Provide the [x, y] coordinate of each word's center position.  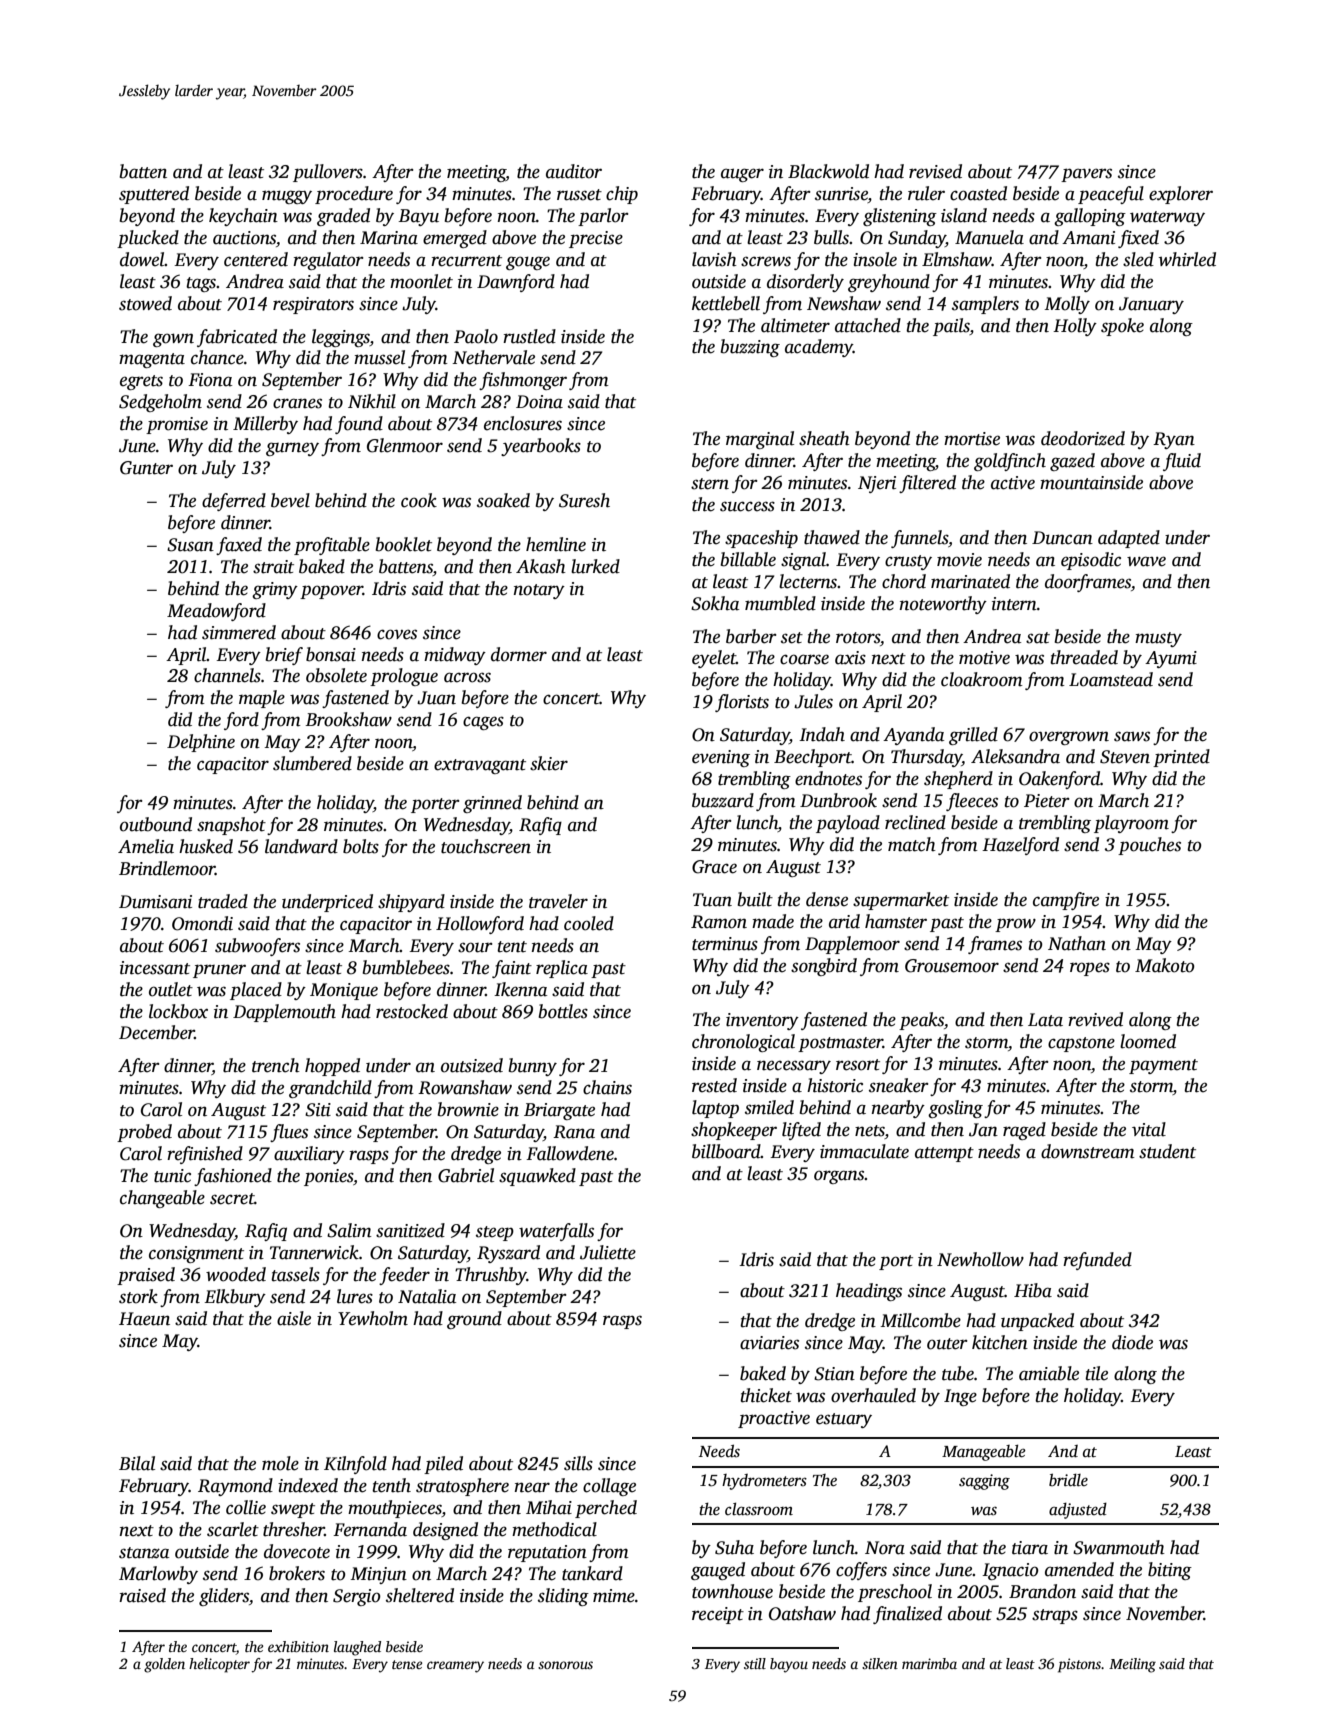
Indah [822, 734]
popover [331, 592]
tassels [295, 1274]
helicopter [219, 1665]
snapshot [231, 826]
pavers [1086, 175]
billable [748, 559]
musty [1158, 639]
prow [1015, 925]
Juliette [608, 1252]
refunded [1097, 1261]
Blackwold [828, 171]
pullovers [328, 173]
